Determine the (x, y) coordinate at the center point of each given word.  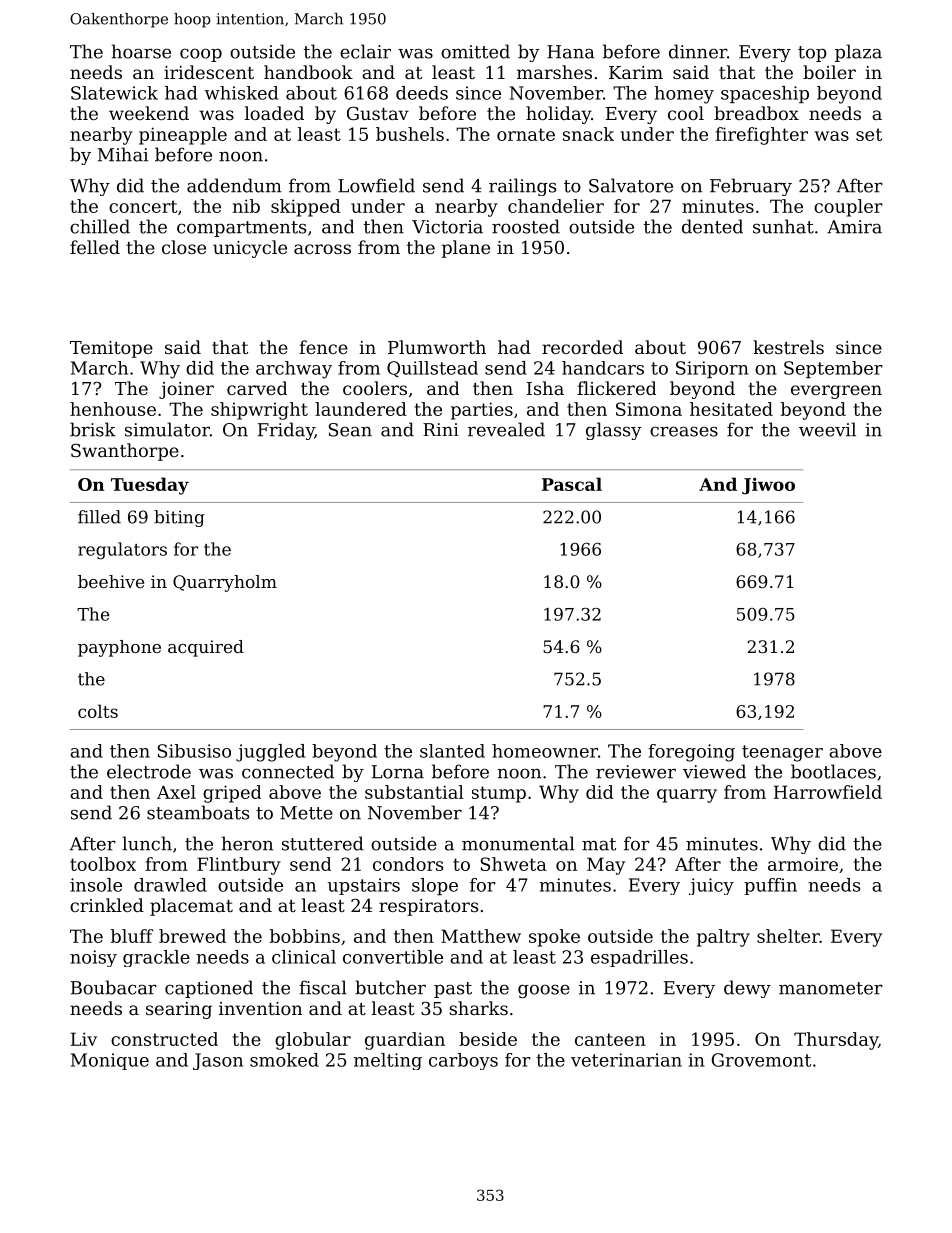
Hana (571, 52)
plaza (858, 53)
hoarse (141, 51)
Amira (854, 227)
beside (488, 1039)
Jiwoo (768, 486)
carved (257, 388)
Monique (110, 1061)
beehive (111, 581)
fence (323, 347)
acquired (206, 648)
